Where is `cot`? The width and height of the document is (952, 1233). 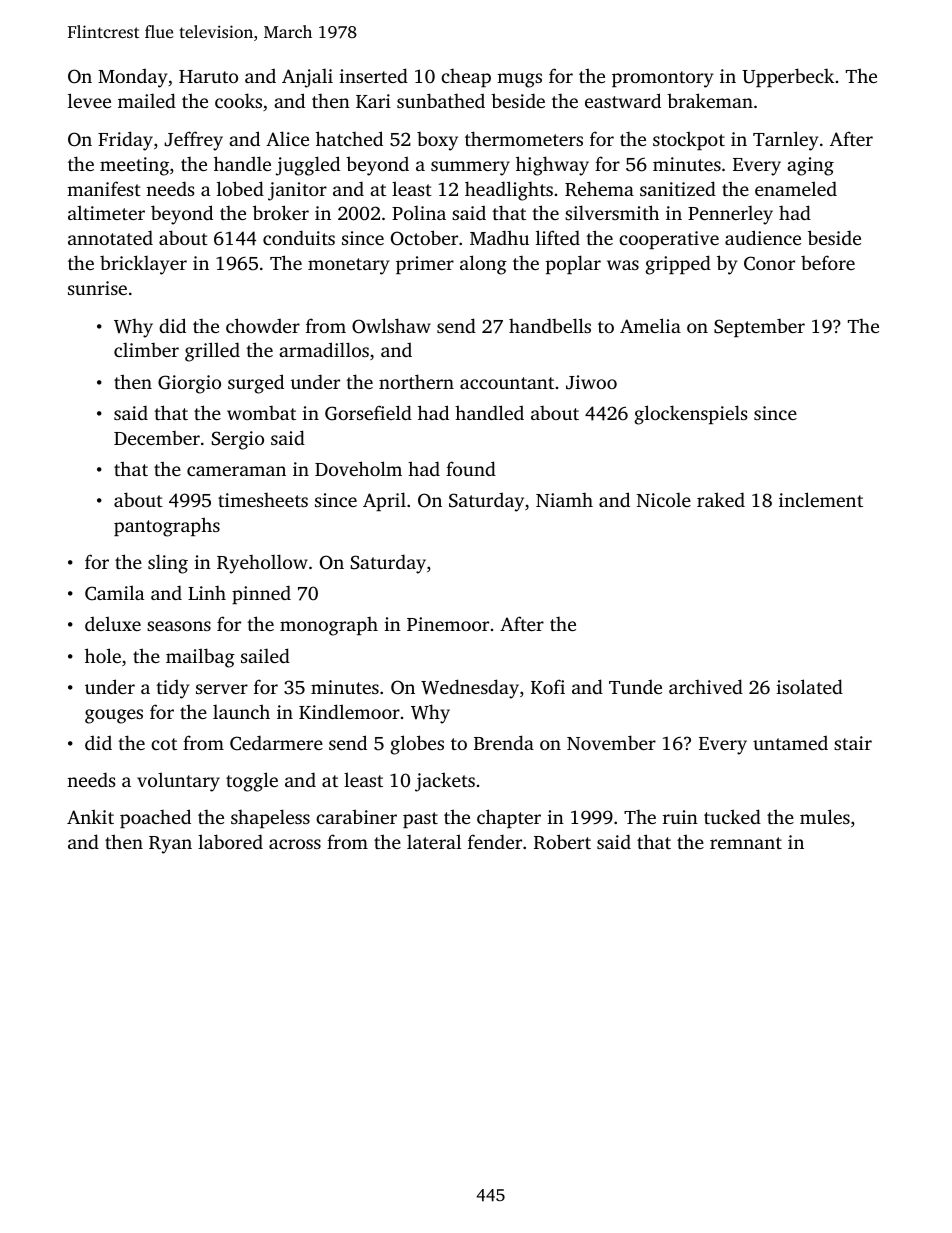
cot is located at coordinates (164, 744).
